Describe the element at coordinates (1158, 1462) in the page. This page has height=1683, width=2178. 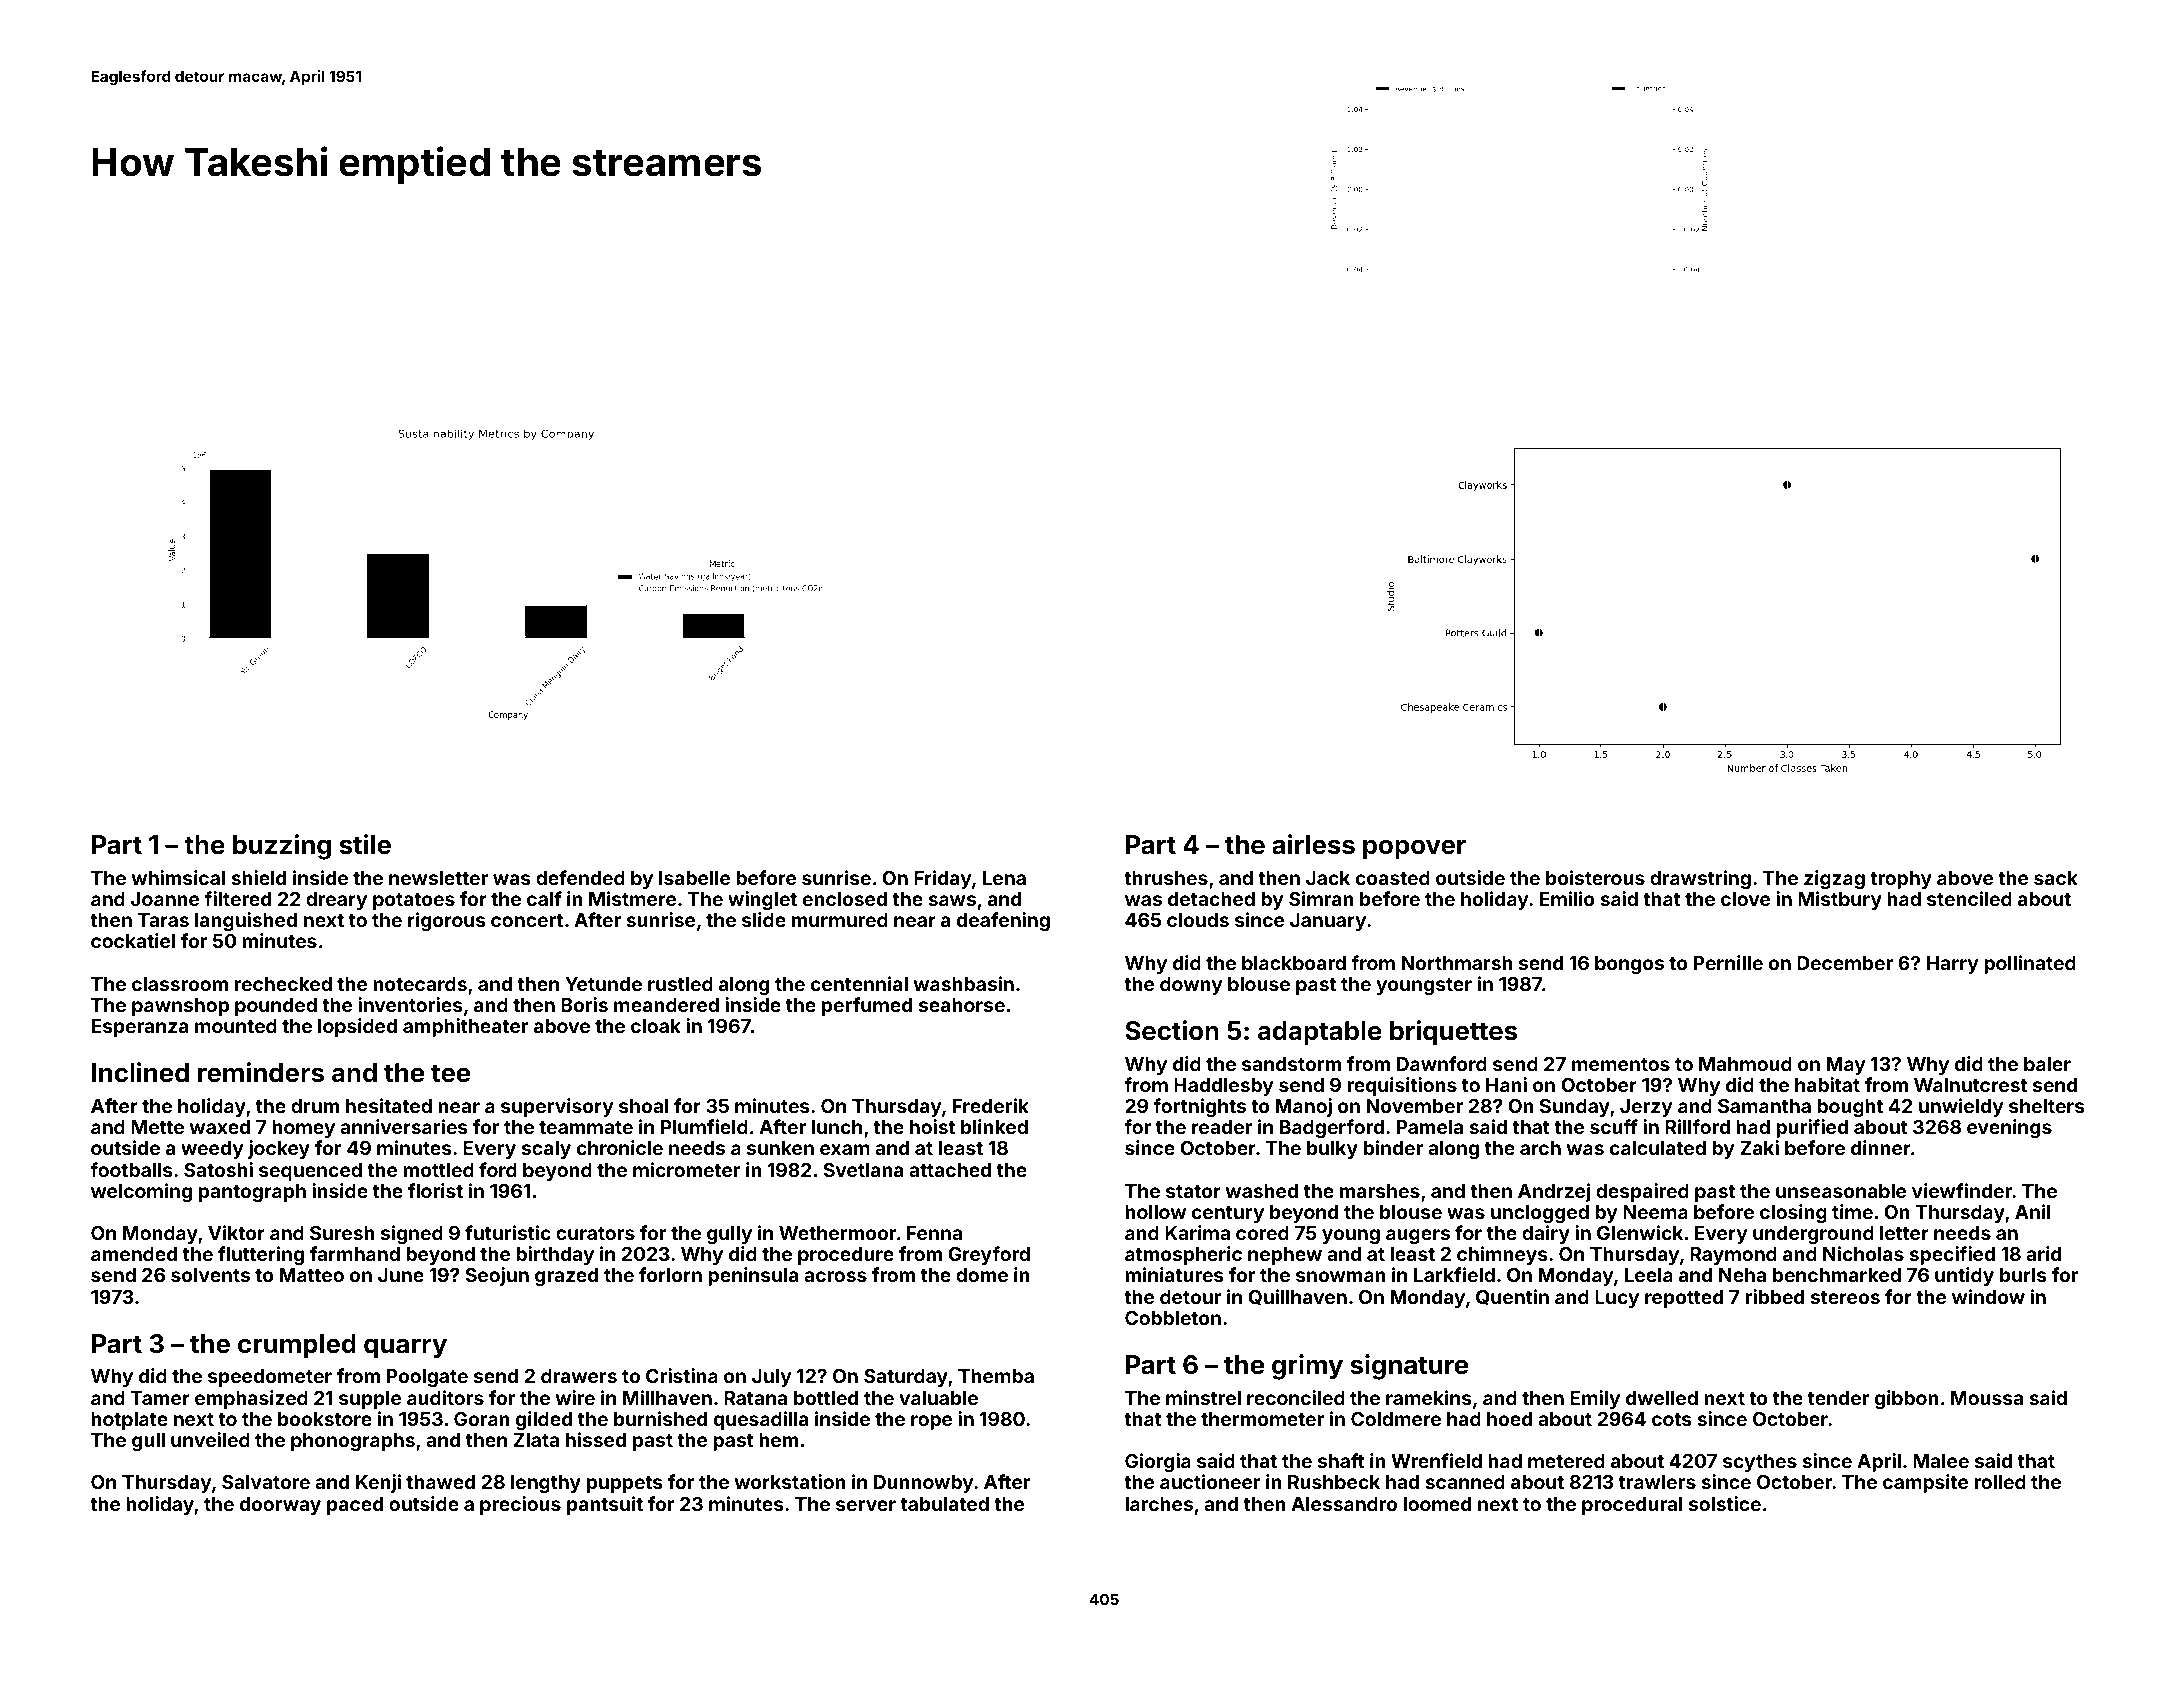
I see `Giorgia` at that location.
